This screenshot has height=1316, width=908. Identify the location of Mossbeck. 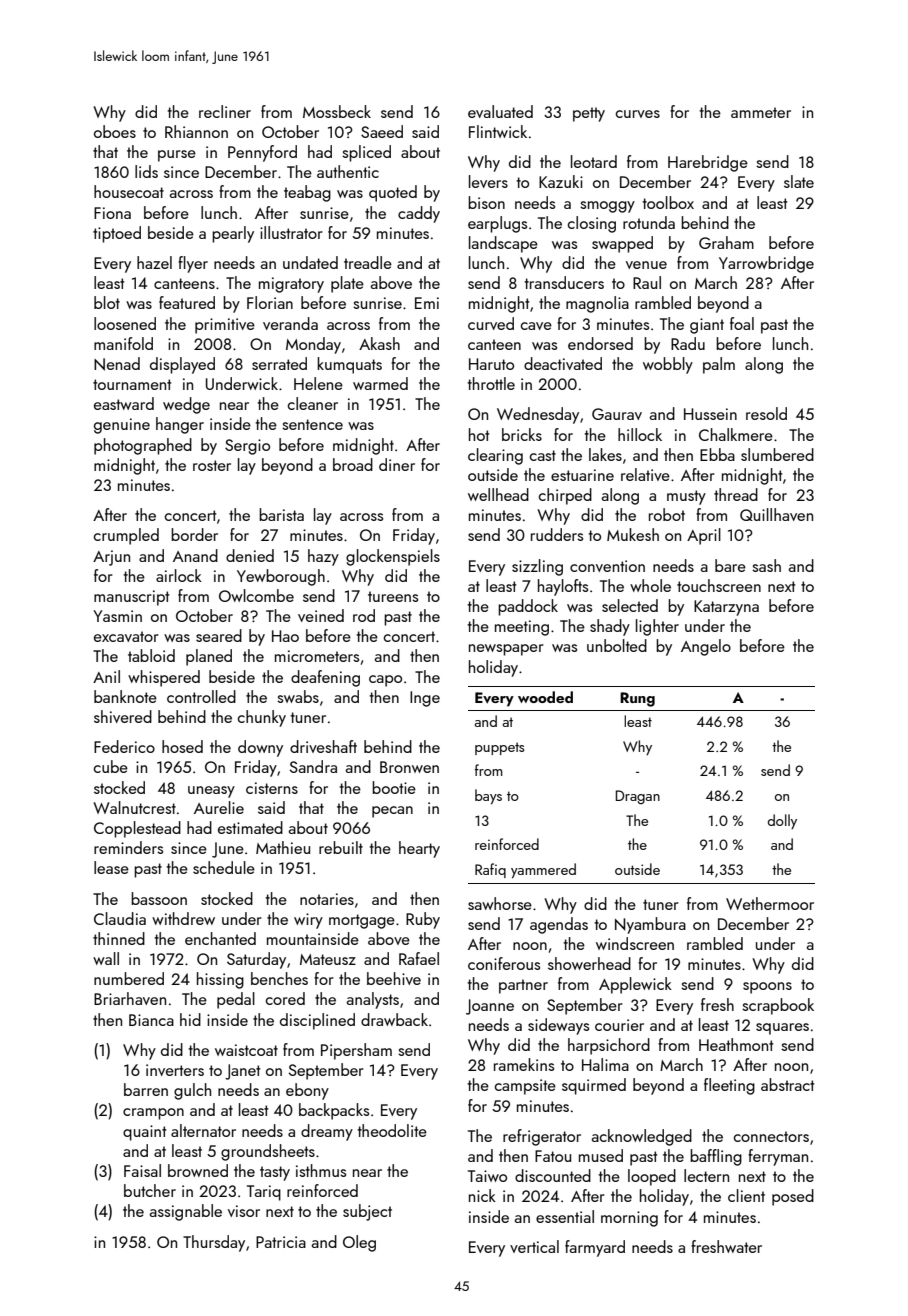
(337, 111).
